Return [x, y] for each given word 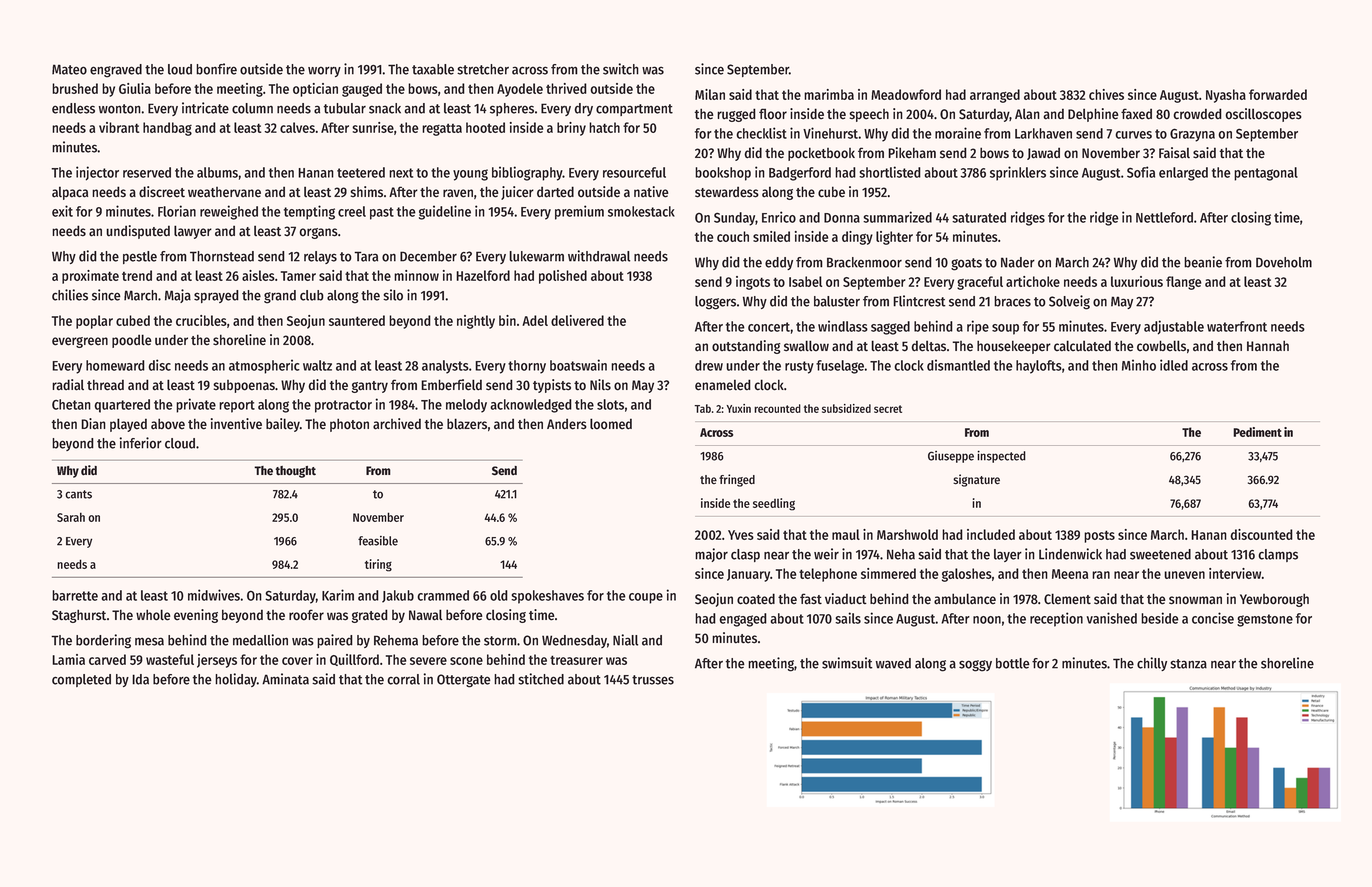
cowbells [1161, 346]
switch [621, 69]
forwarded [1278, 94]
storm [500, 641]
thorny [527, 367]
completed [81, 680]
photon [349, 425]
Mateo [69, 69]
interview [1235, 573]
